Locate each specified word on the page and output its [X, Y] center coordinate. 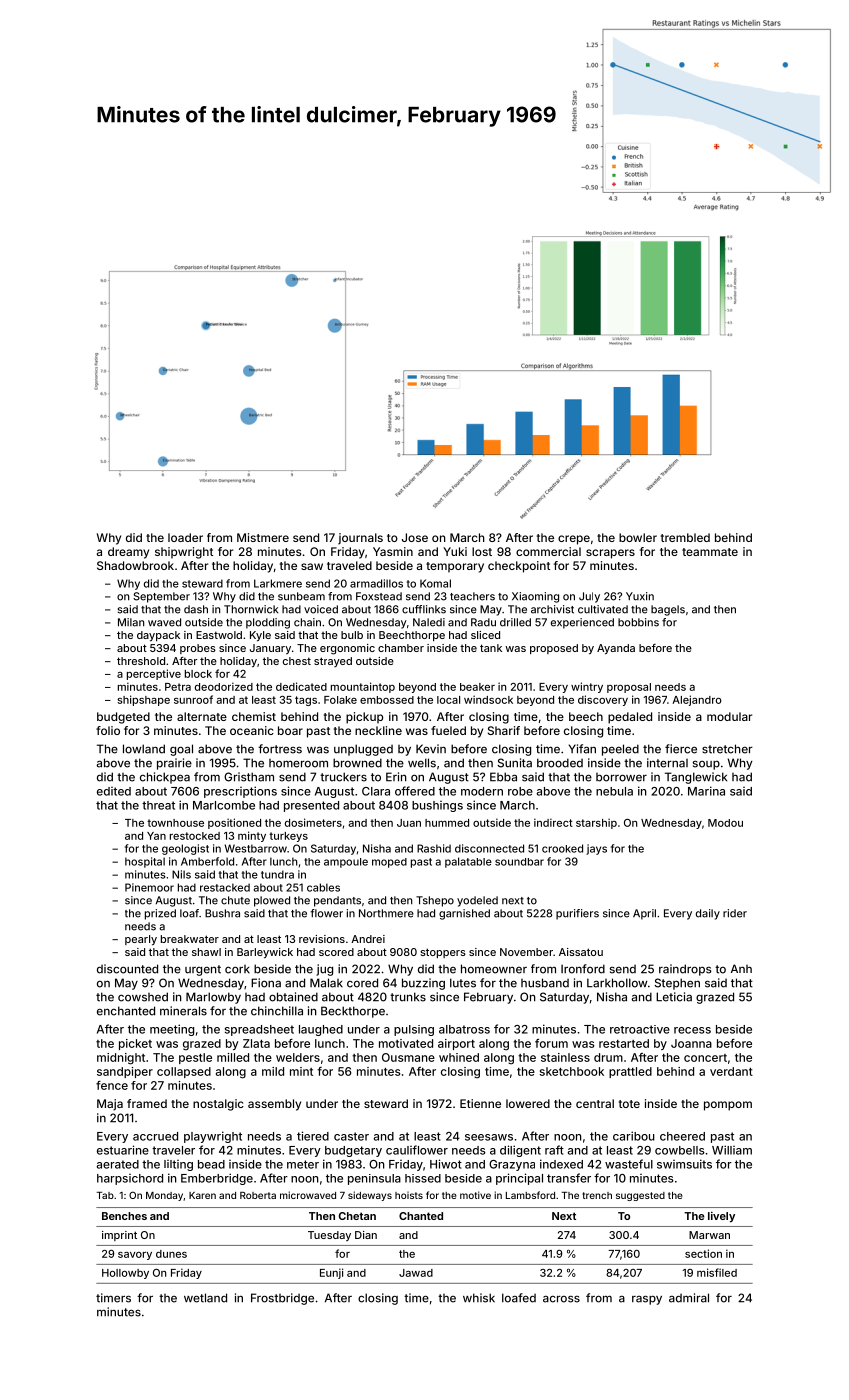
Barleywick [265, 953]
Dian [366, 1235]
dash [196, 609]
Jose [415, 537]
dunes [171, 1254]
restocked [195, 836]
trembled [685, 537]
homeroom [298, 763]
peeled [620, 750]
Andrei [368, 939]
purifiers [577, 914]
